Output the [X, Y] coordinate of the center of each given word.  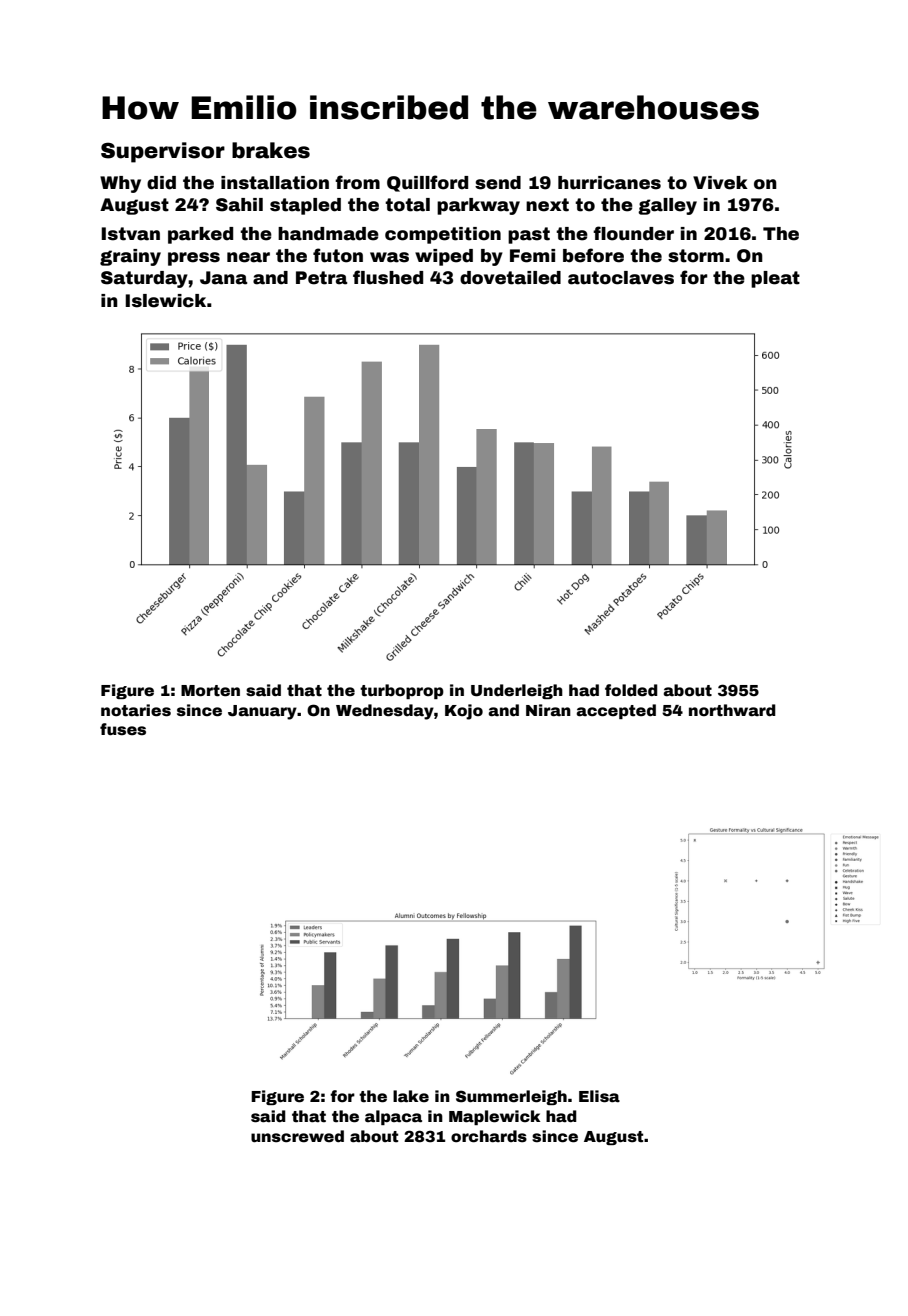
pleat [775, 279]
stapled [305, 206]
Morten [210, 691]
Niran [548, 710]
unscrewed [297, 1136]
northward [732, 710]
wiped [444, 257]
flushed [388, 277]
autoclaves [621, 278]
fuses [123, 729]
